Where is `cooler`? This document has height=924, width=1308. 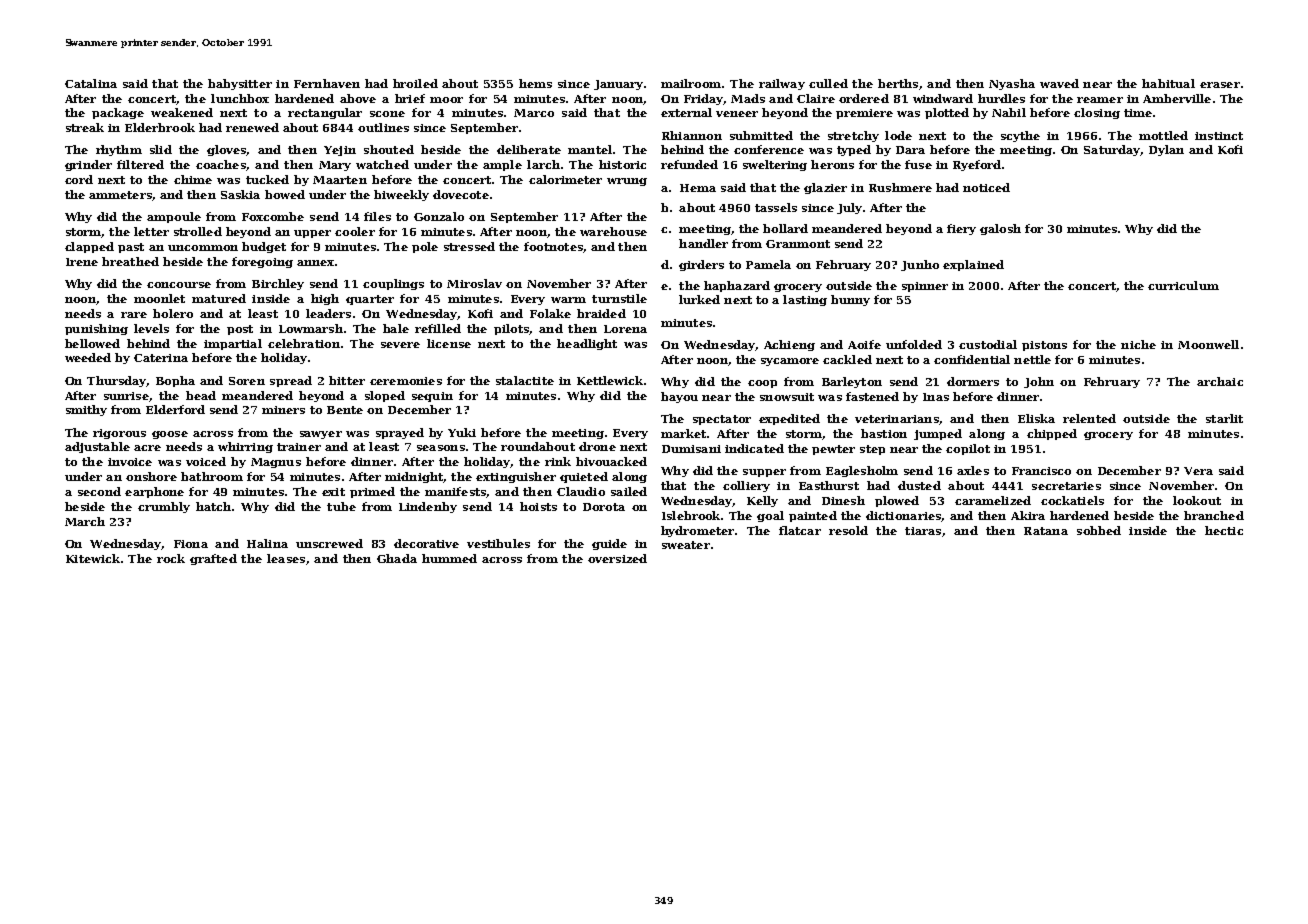 cooler is located at coordinates (355, 231).
